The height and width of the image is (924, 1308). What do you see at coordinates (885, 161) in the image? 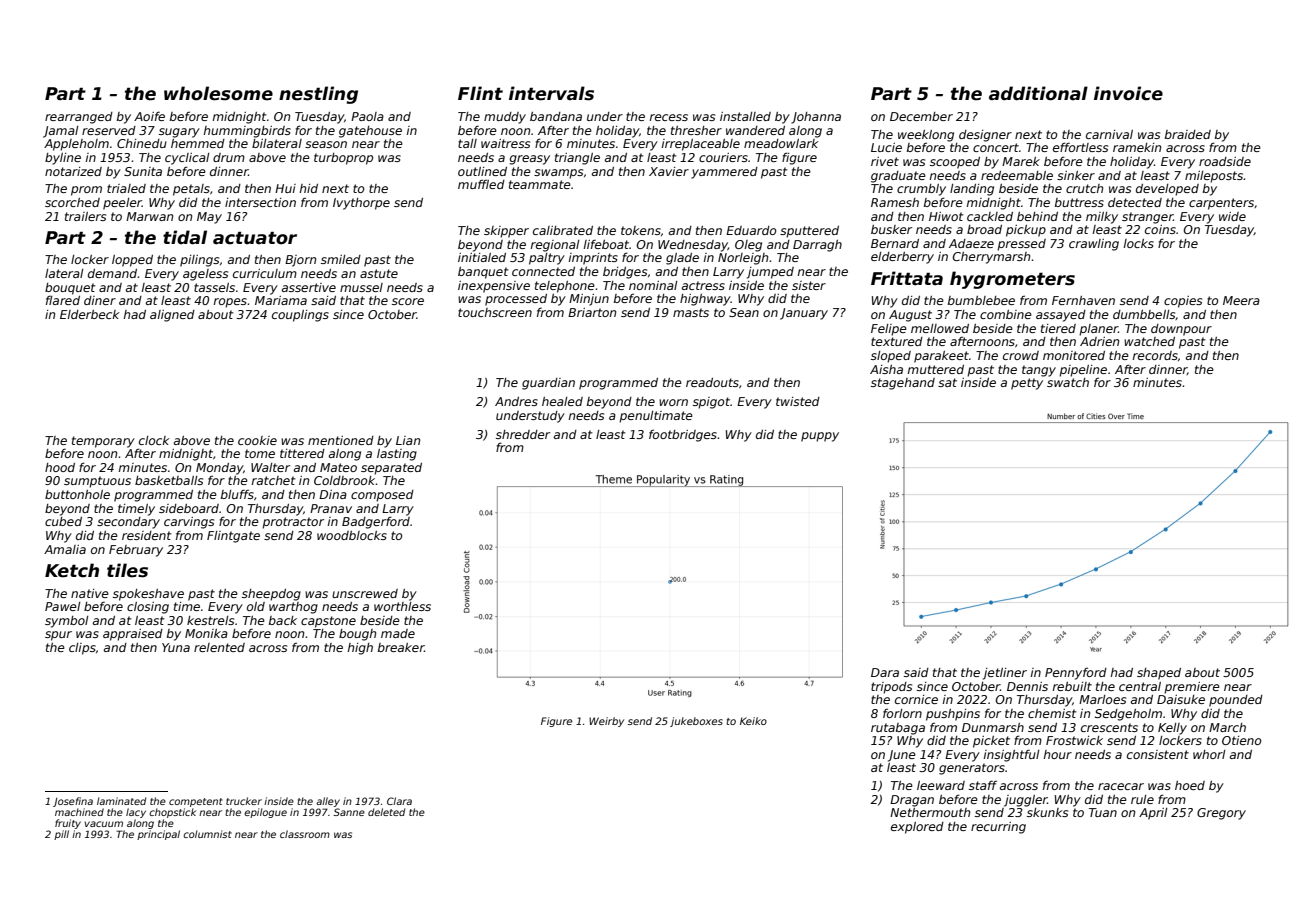
I see `rivet` at bounding box center [885, 161].
